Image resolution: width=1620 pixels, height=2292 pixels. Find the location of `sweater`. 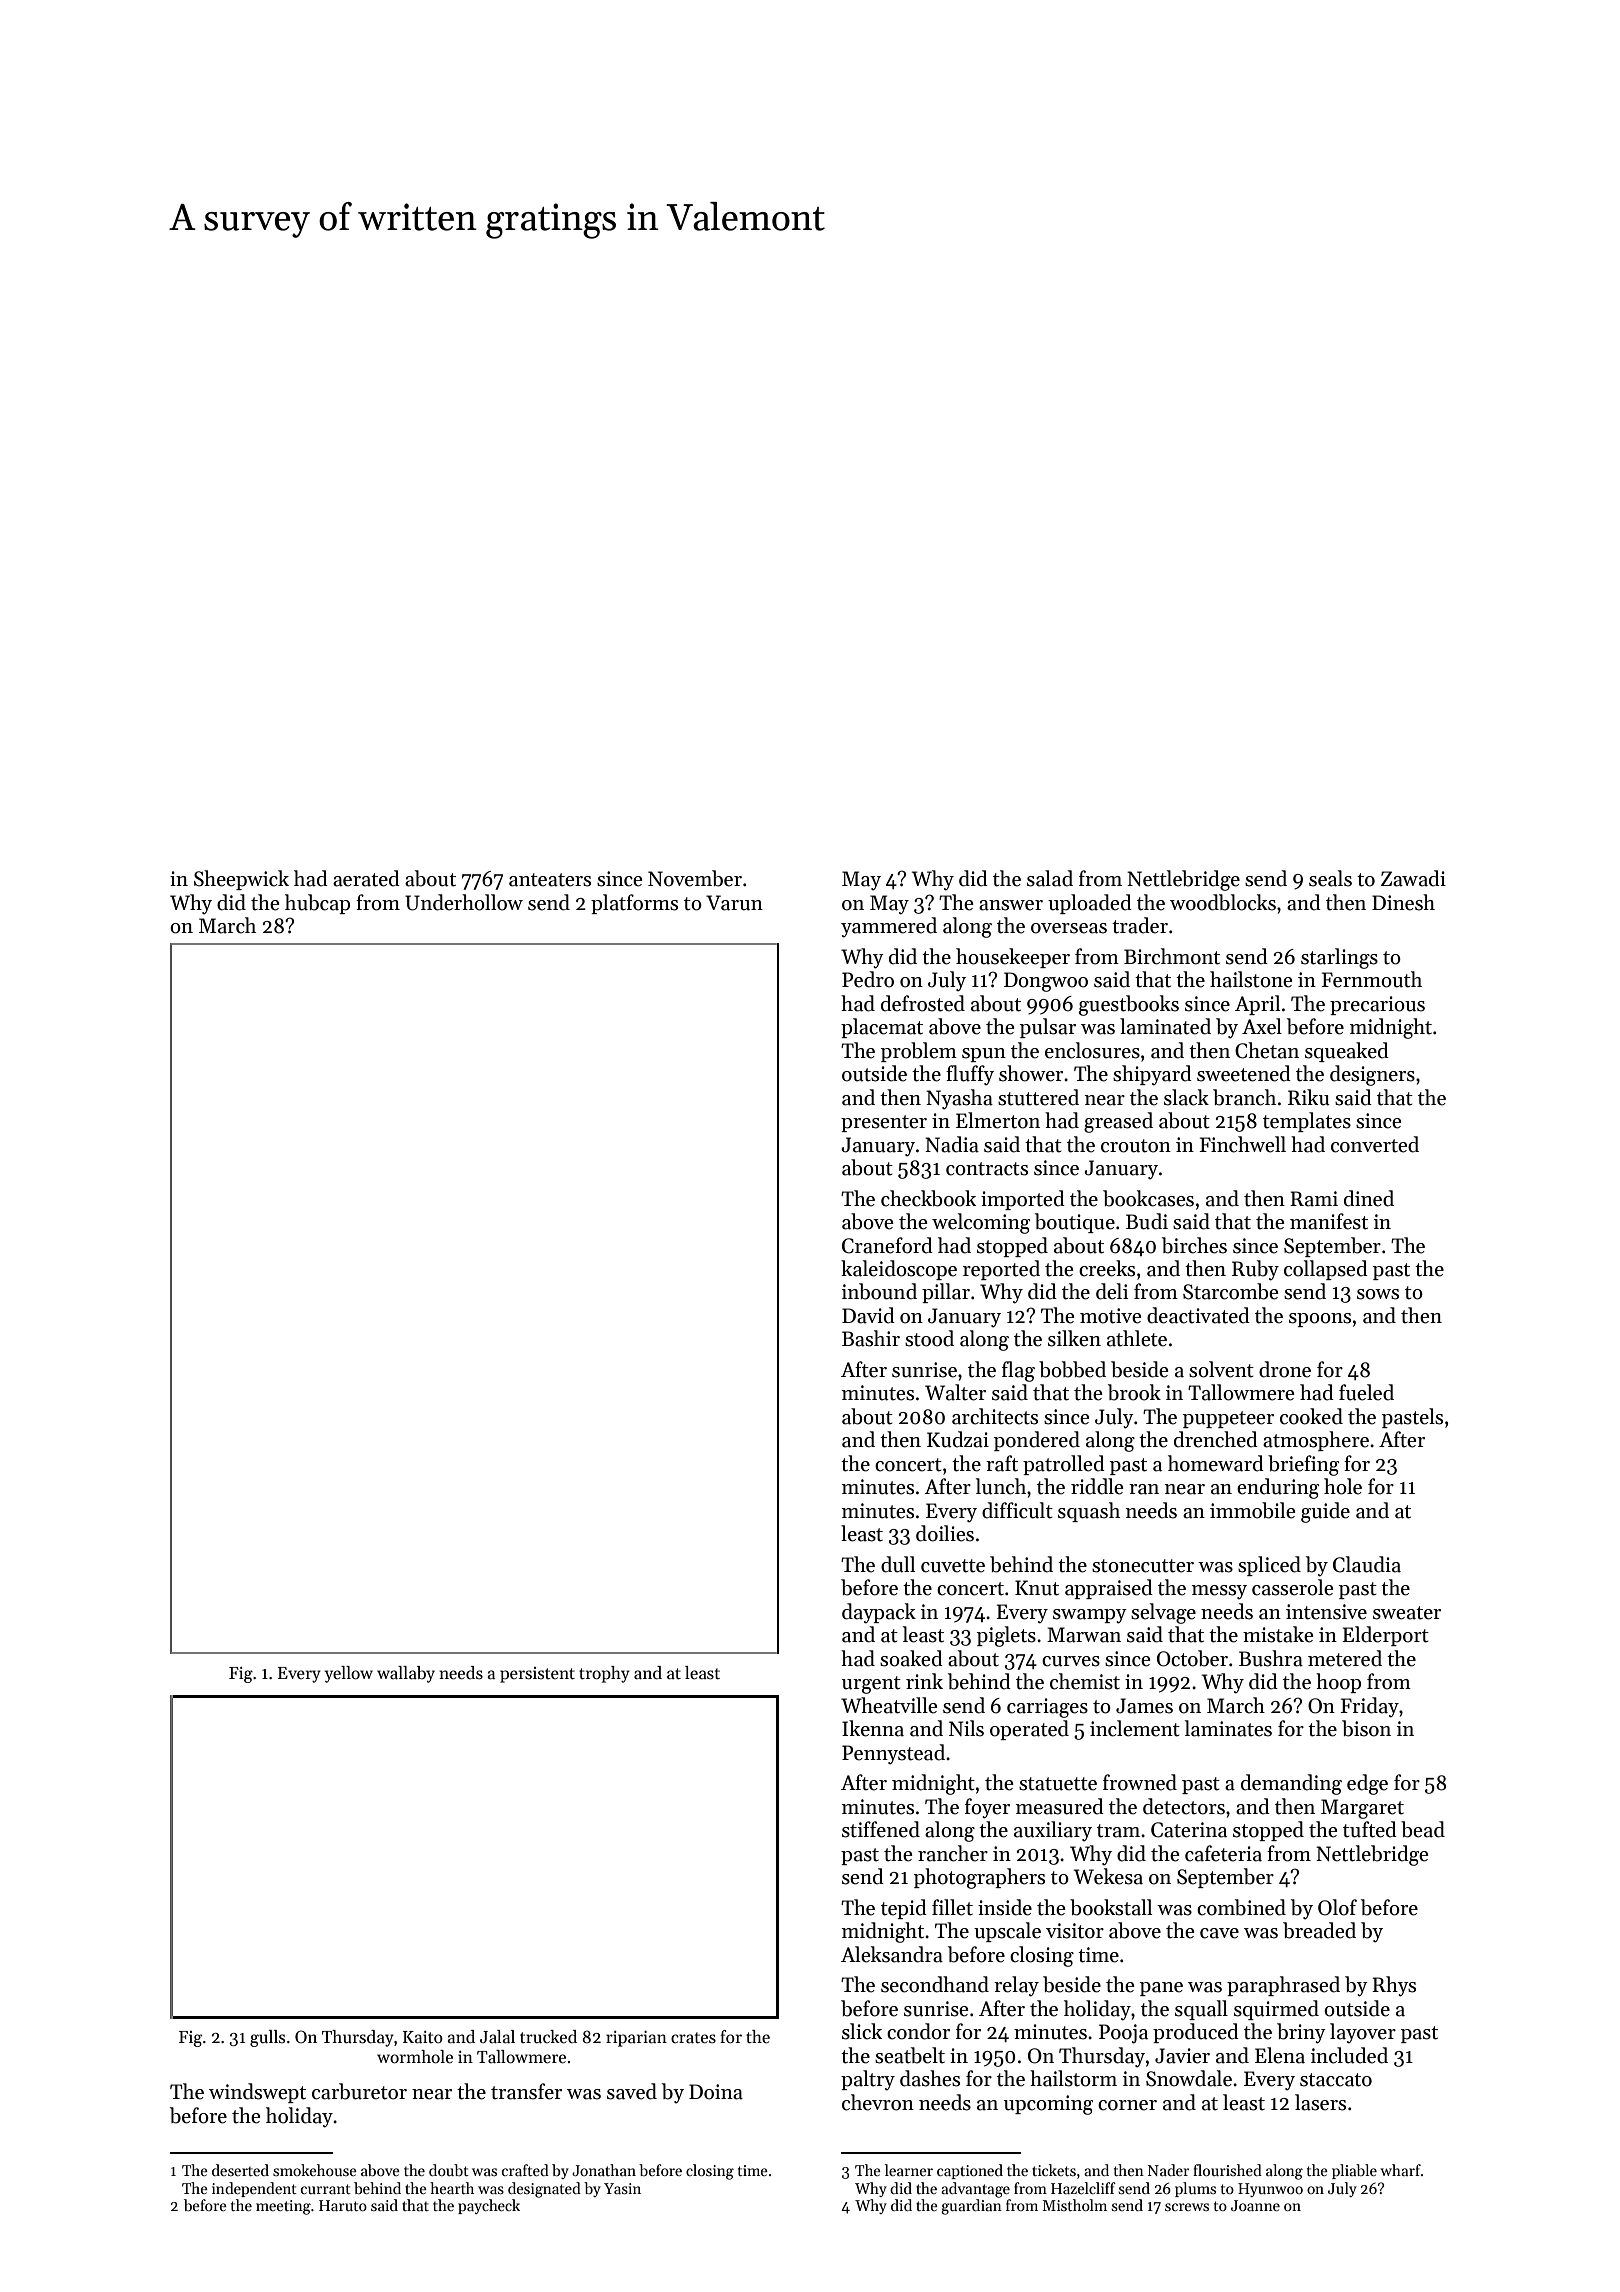

sweater is located at coordinates (1407, 1613).
